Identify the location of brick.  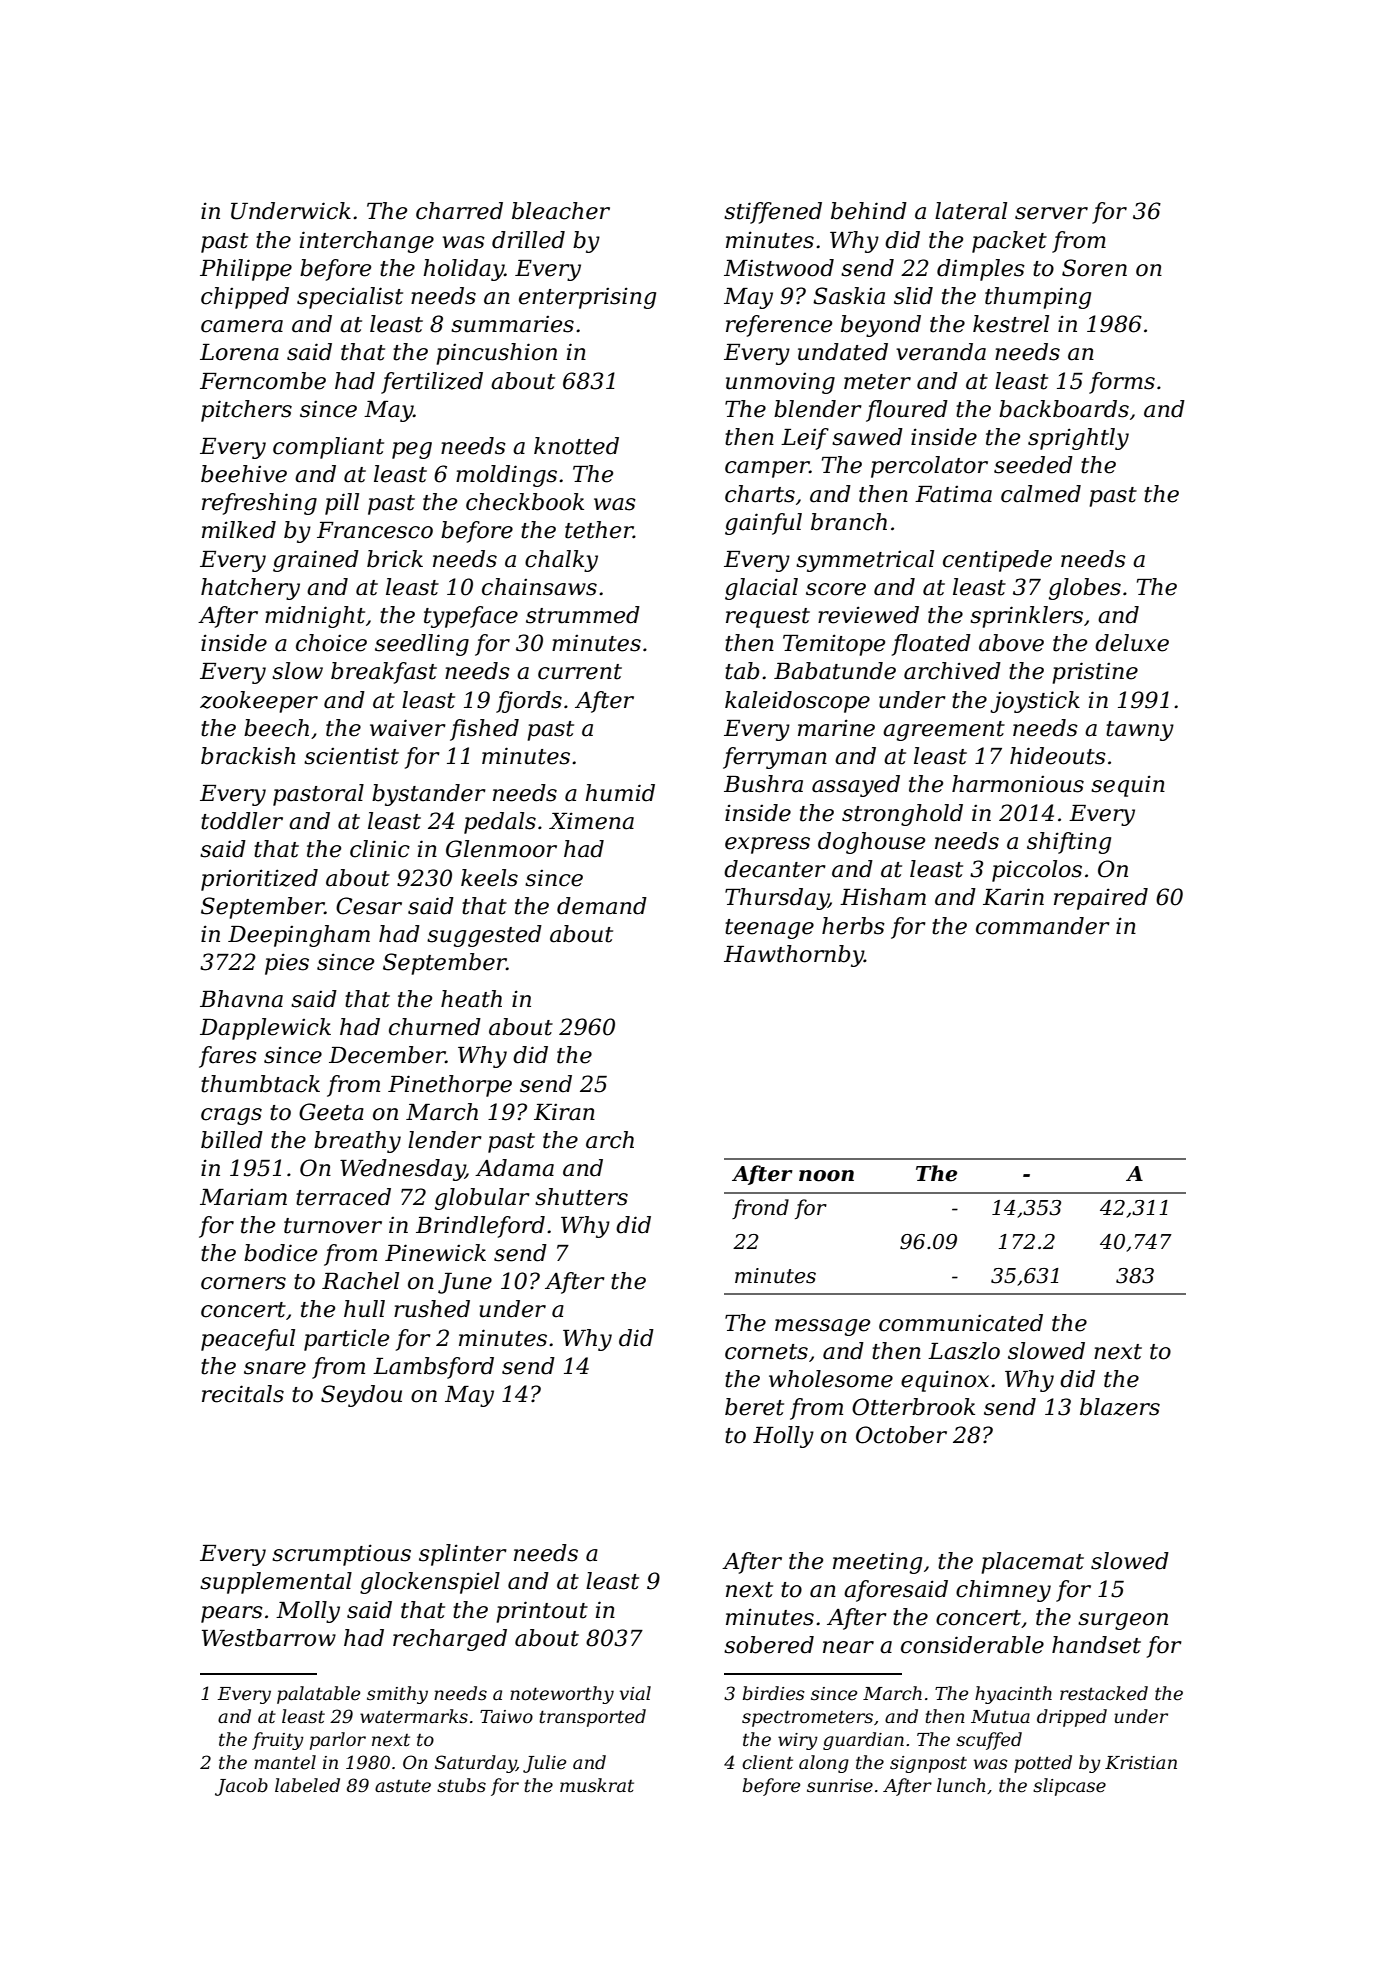
(395, 559).
